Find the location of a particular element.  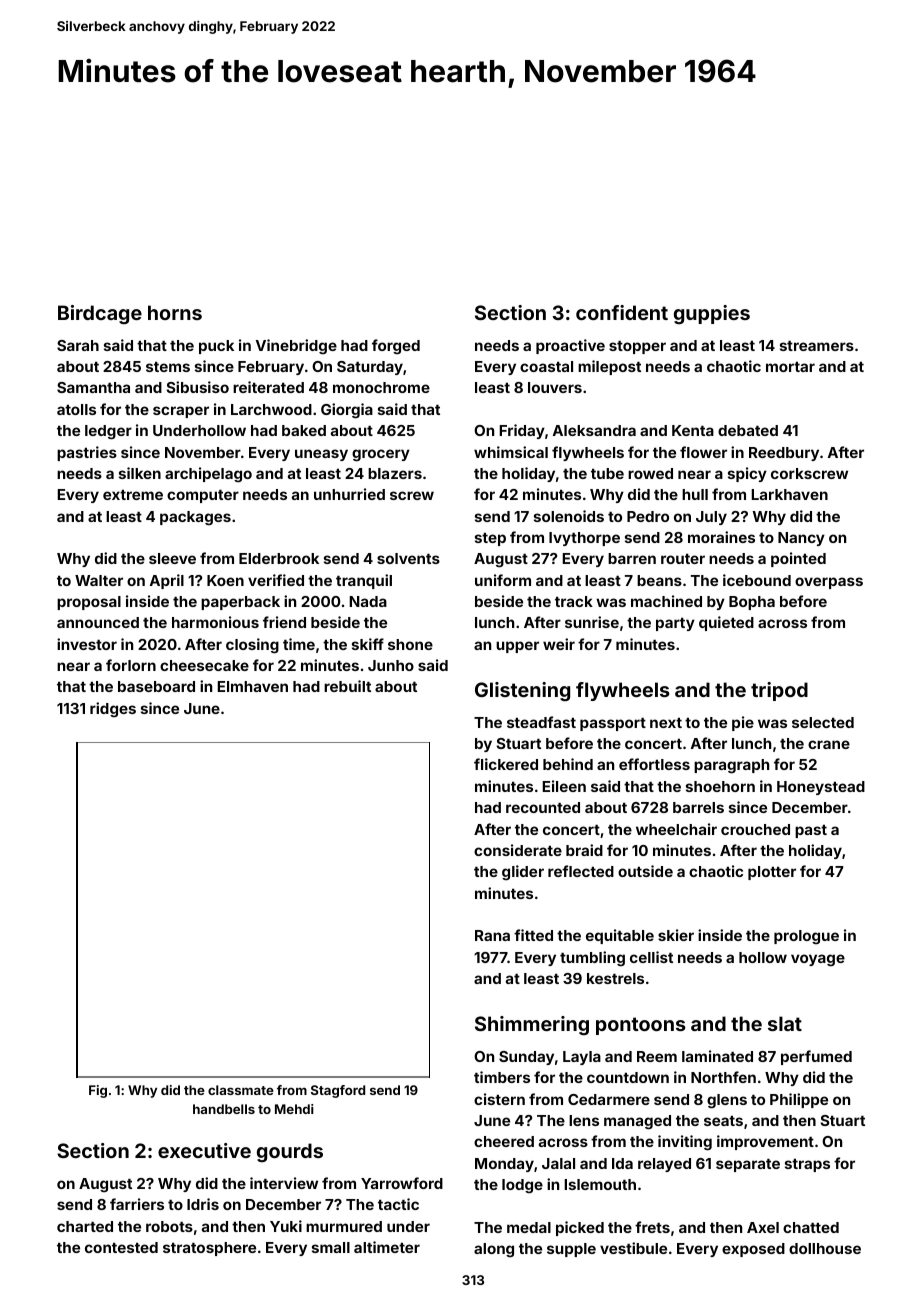

machined is located at coordinates (666, 601).
